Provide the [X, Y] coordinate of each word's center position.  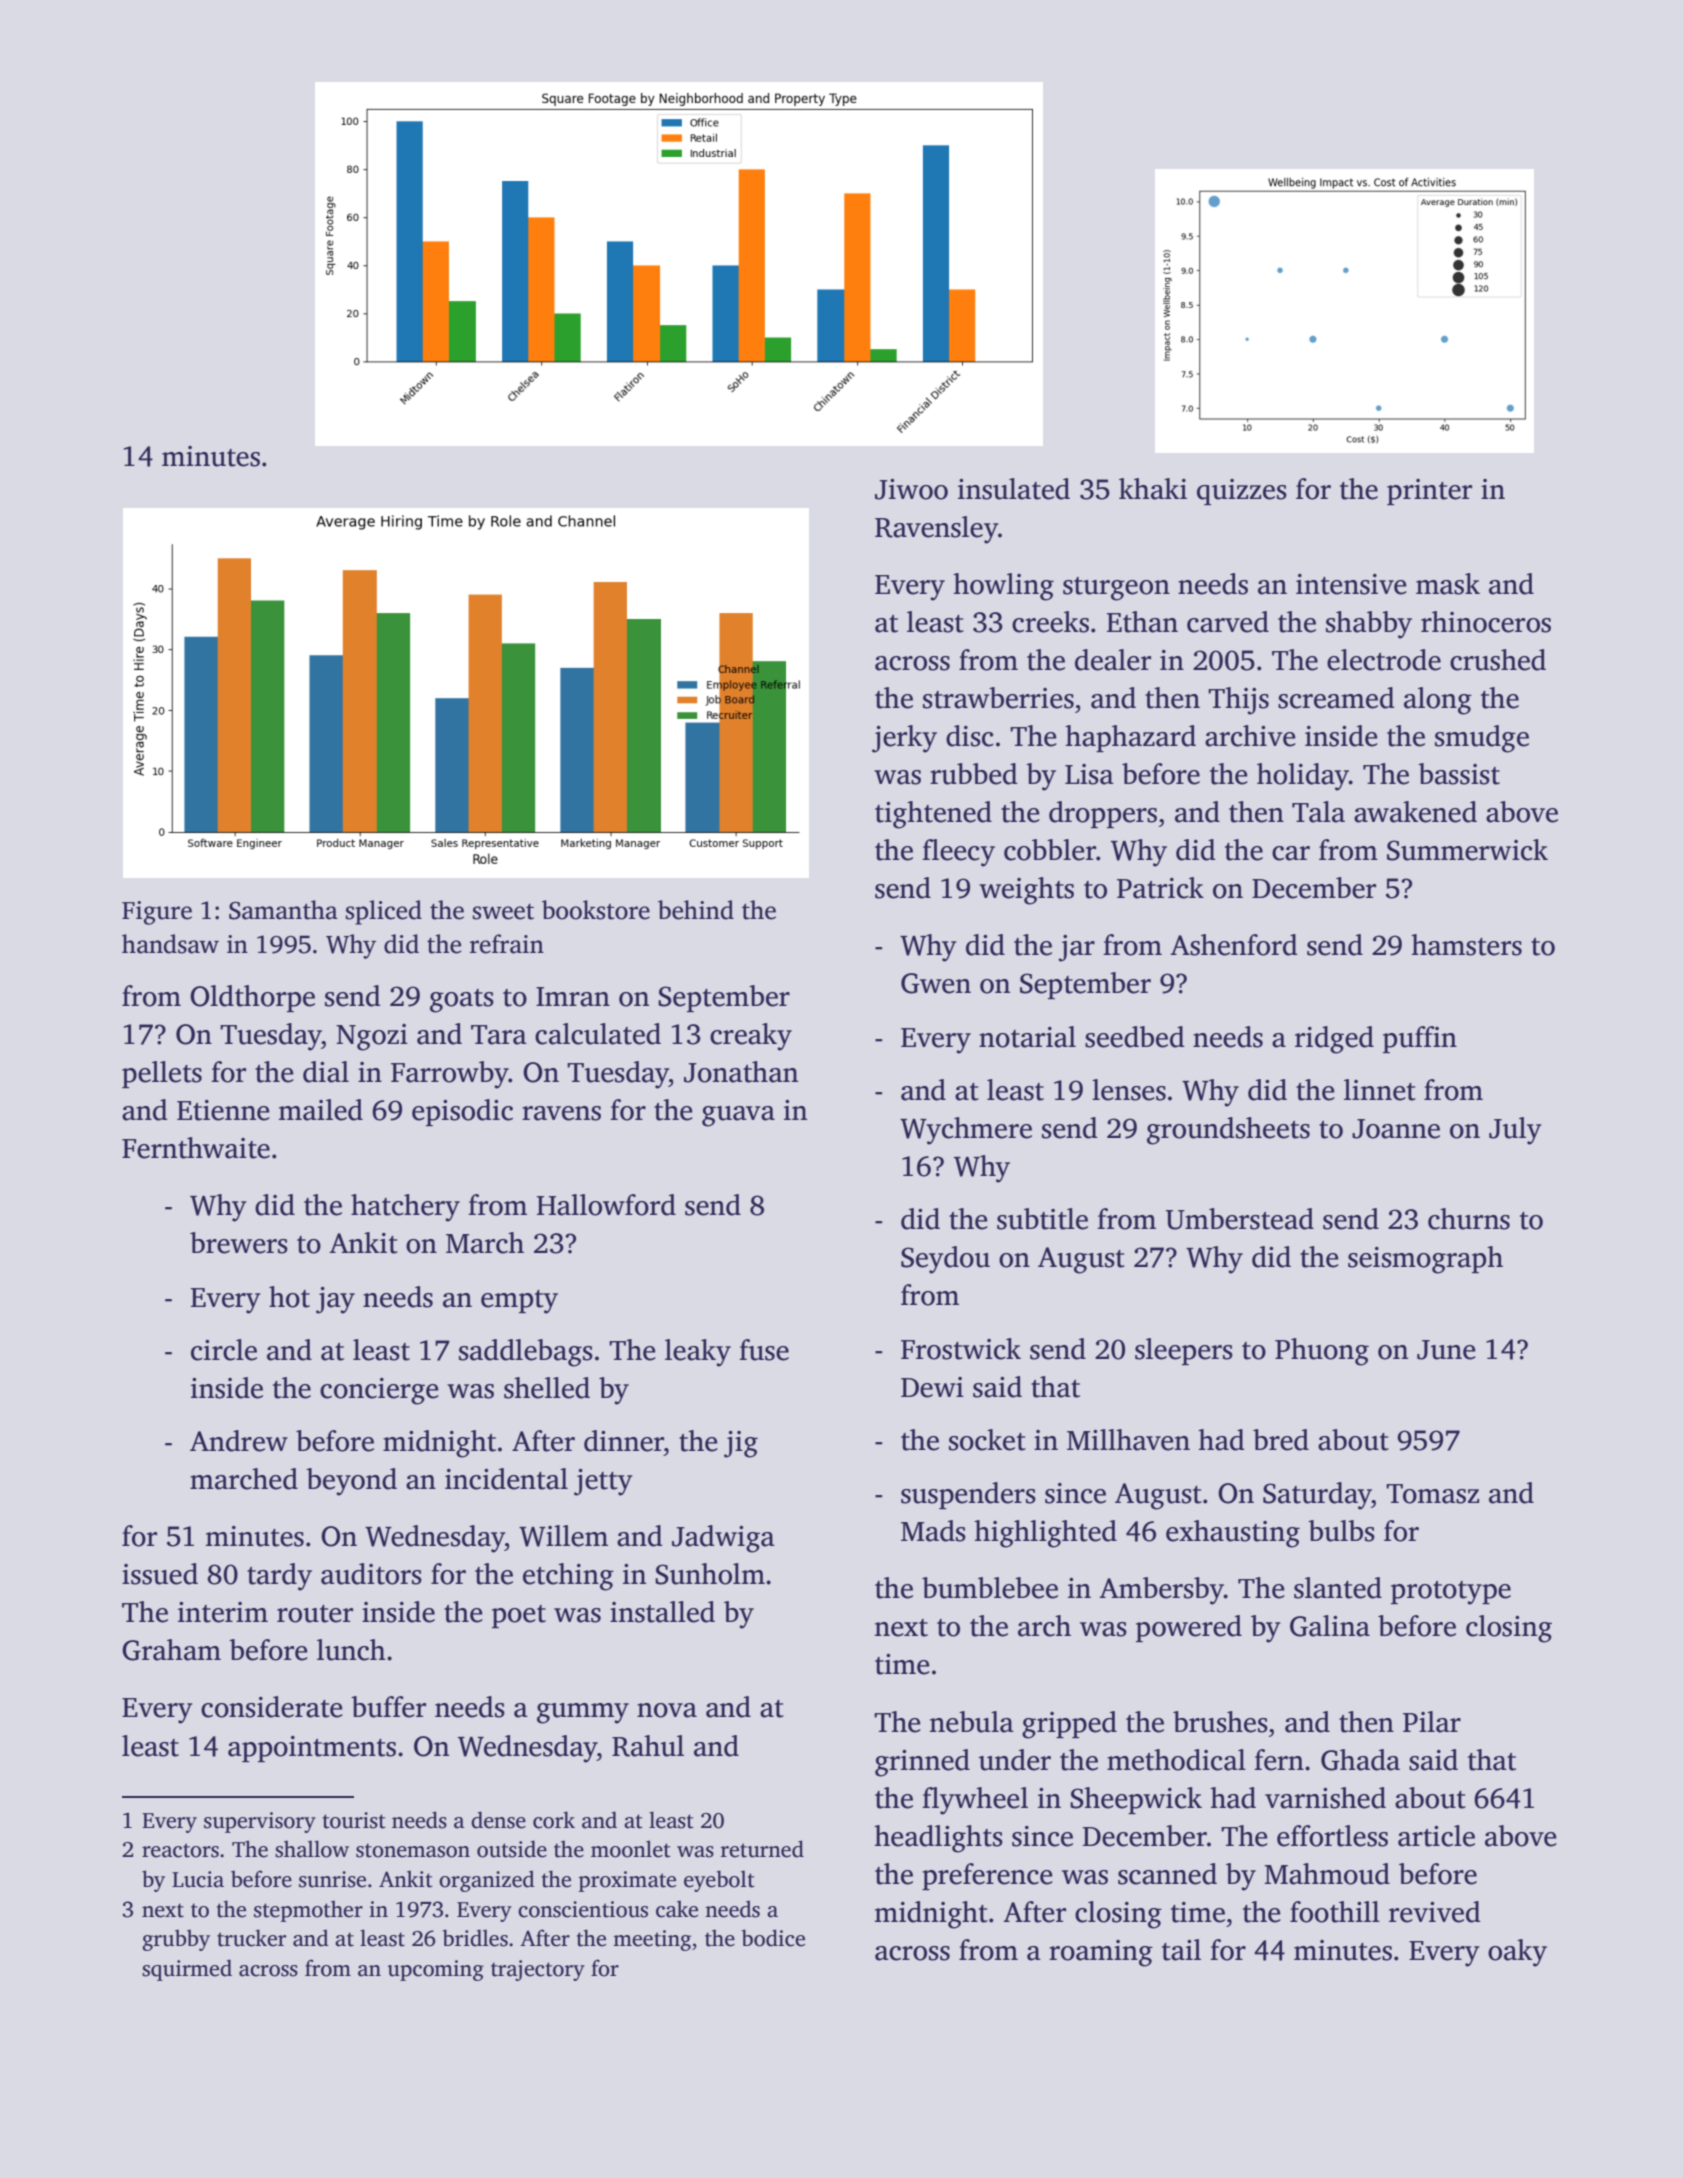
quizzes [1242, 492]
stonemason [413, 1850]
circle [224, 1350]
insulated [1014, 489]
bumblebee [990, 1588]
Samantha [283, 910]
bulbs [1341, 1531]
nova [667, 1710]
